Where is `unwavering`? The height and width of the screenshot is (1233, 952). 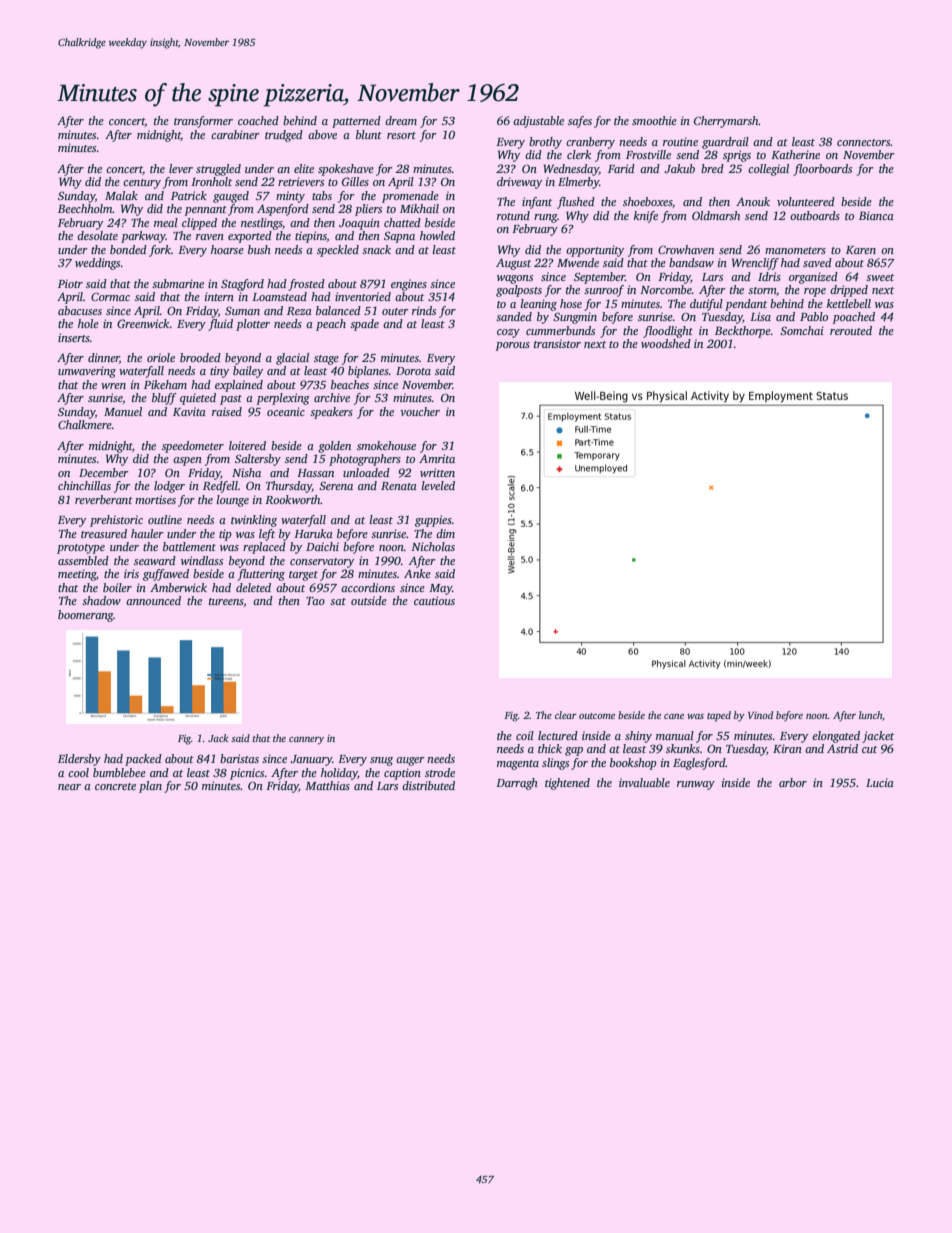 unwavering is located at coordinates (87, 372).
